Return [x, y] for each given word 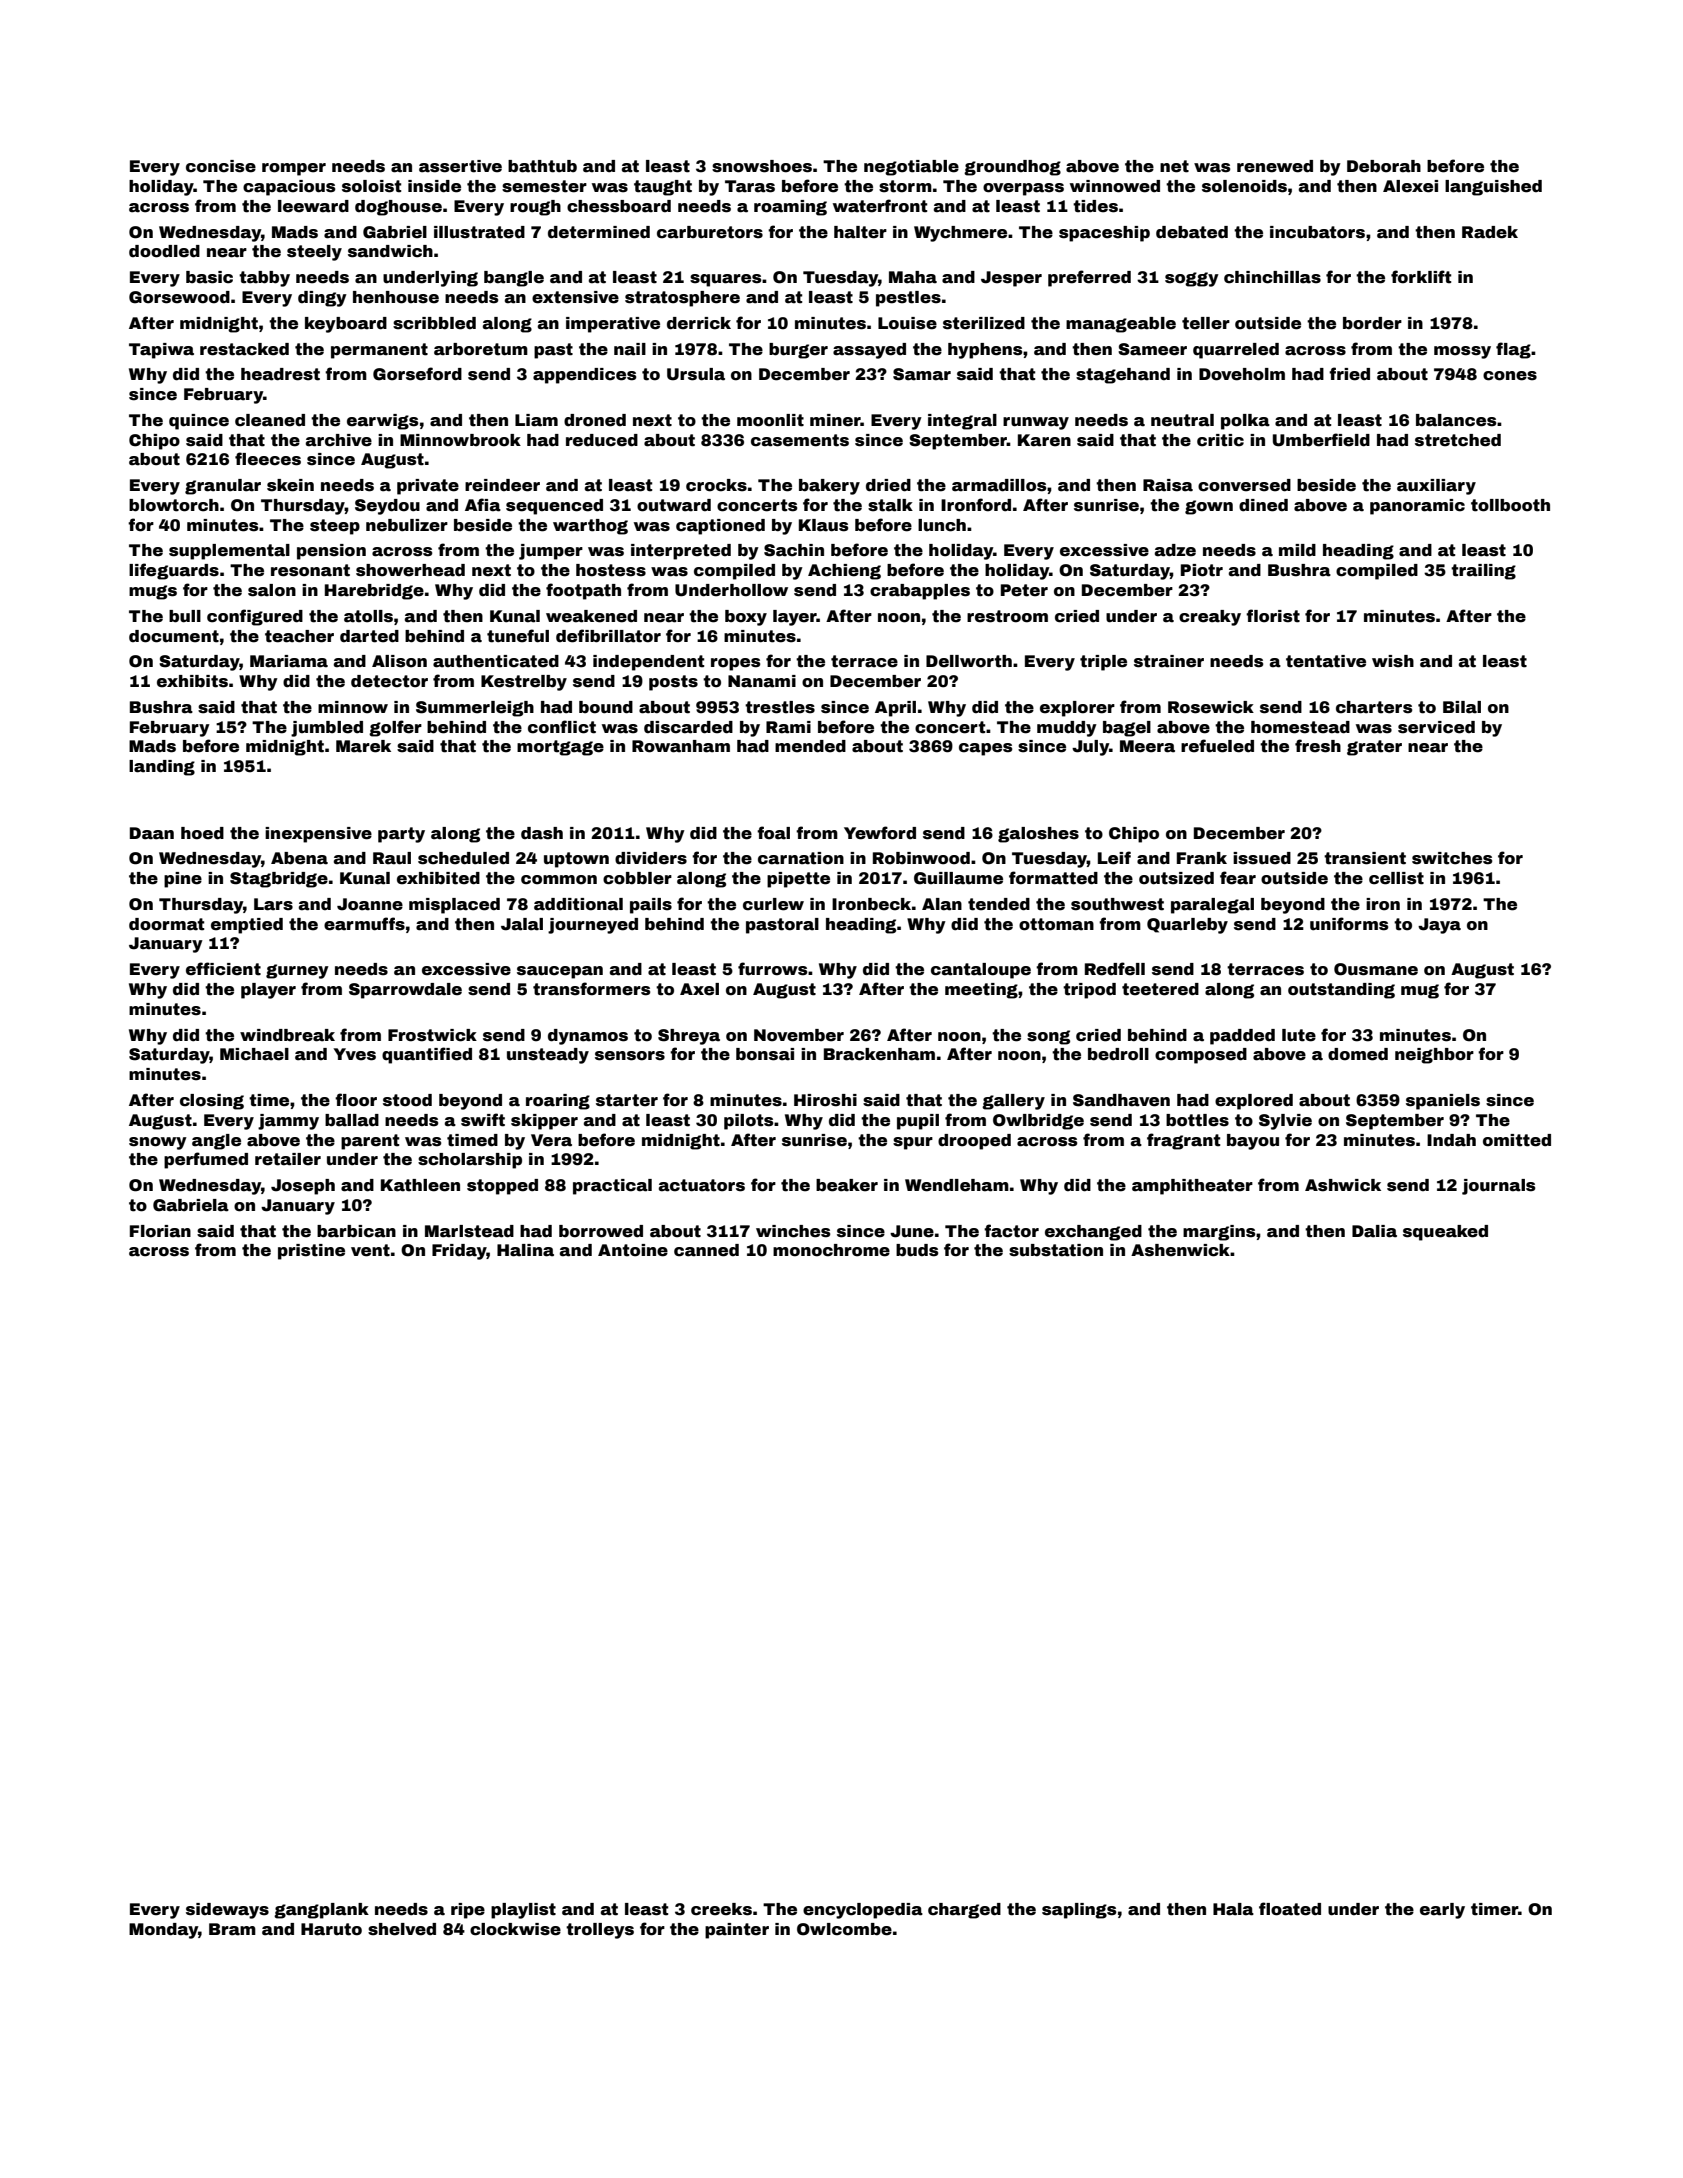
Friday [459, 1252]
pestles [908, 299]
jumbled [327, 729]
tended [999, 904]
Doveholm [1242, 374]
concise [221, 166]
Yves [354, 1054]
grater [1374, 748]
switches [1452, 858]
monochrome [831, 1250]
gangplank [321, 1911]
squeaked [1445, 1233]
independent [648, 663]
